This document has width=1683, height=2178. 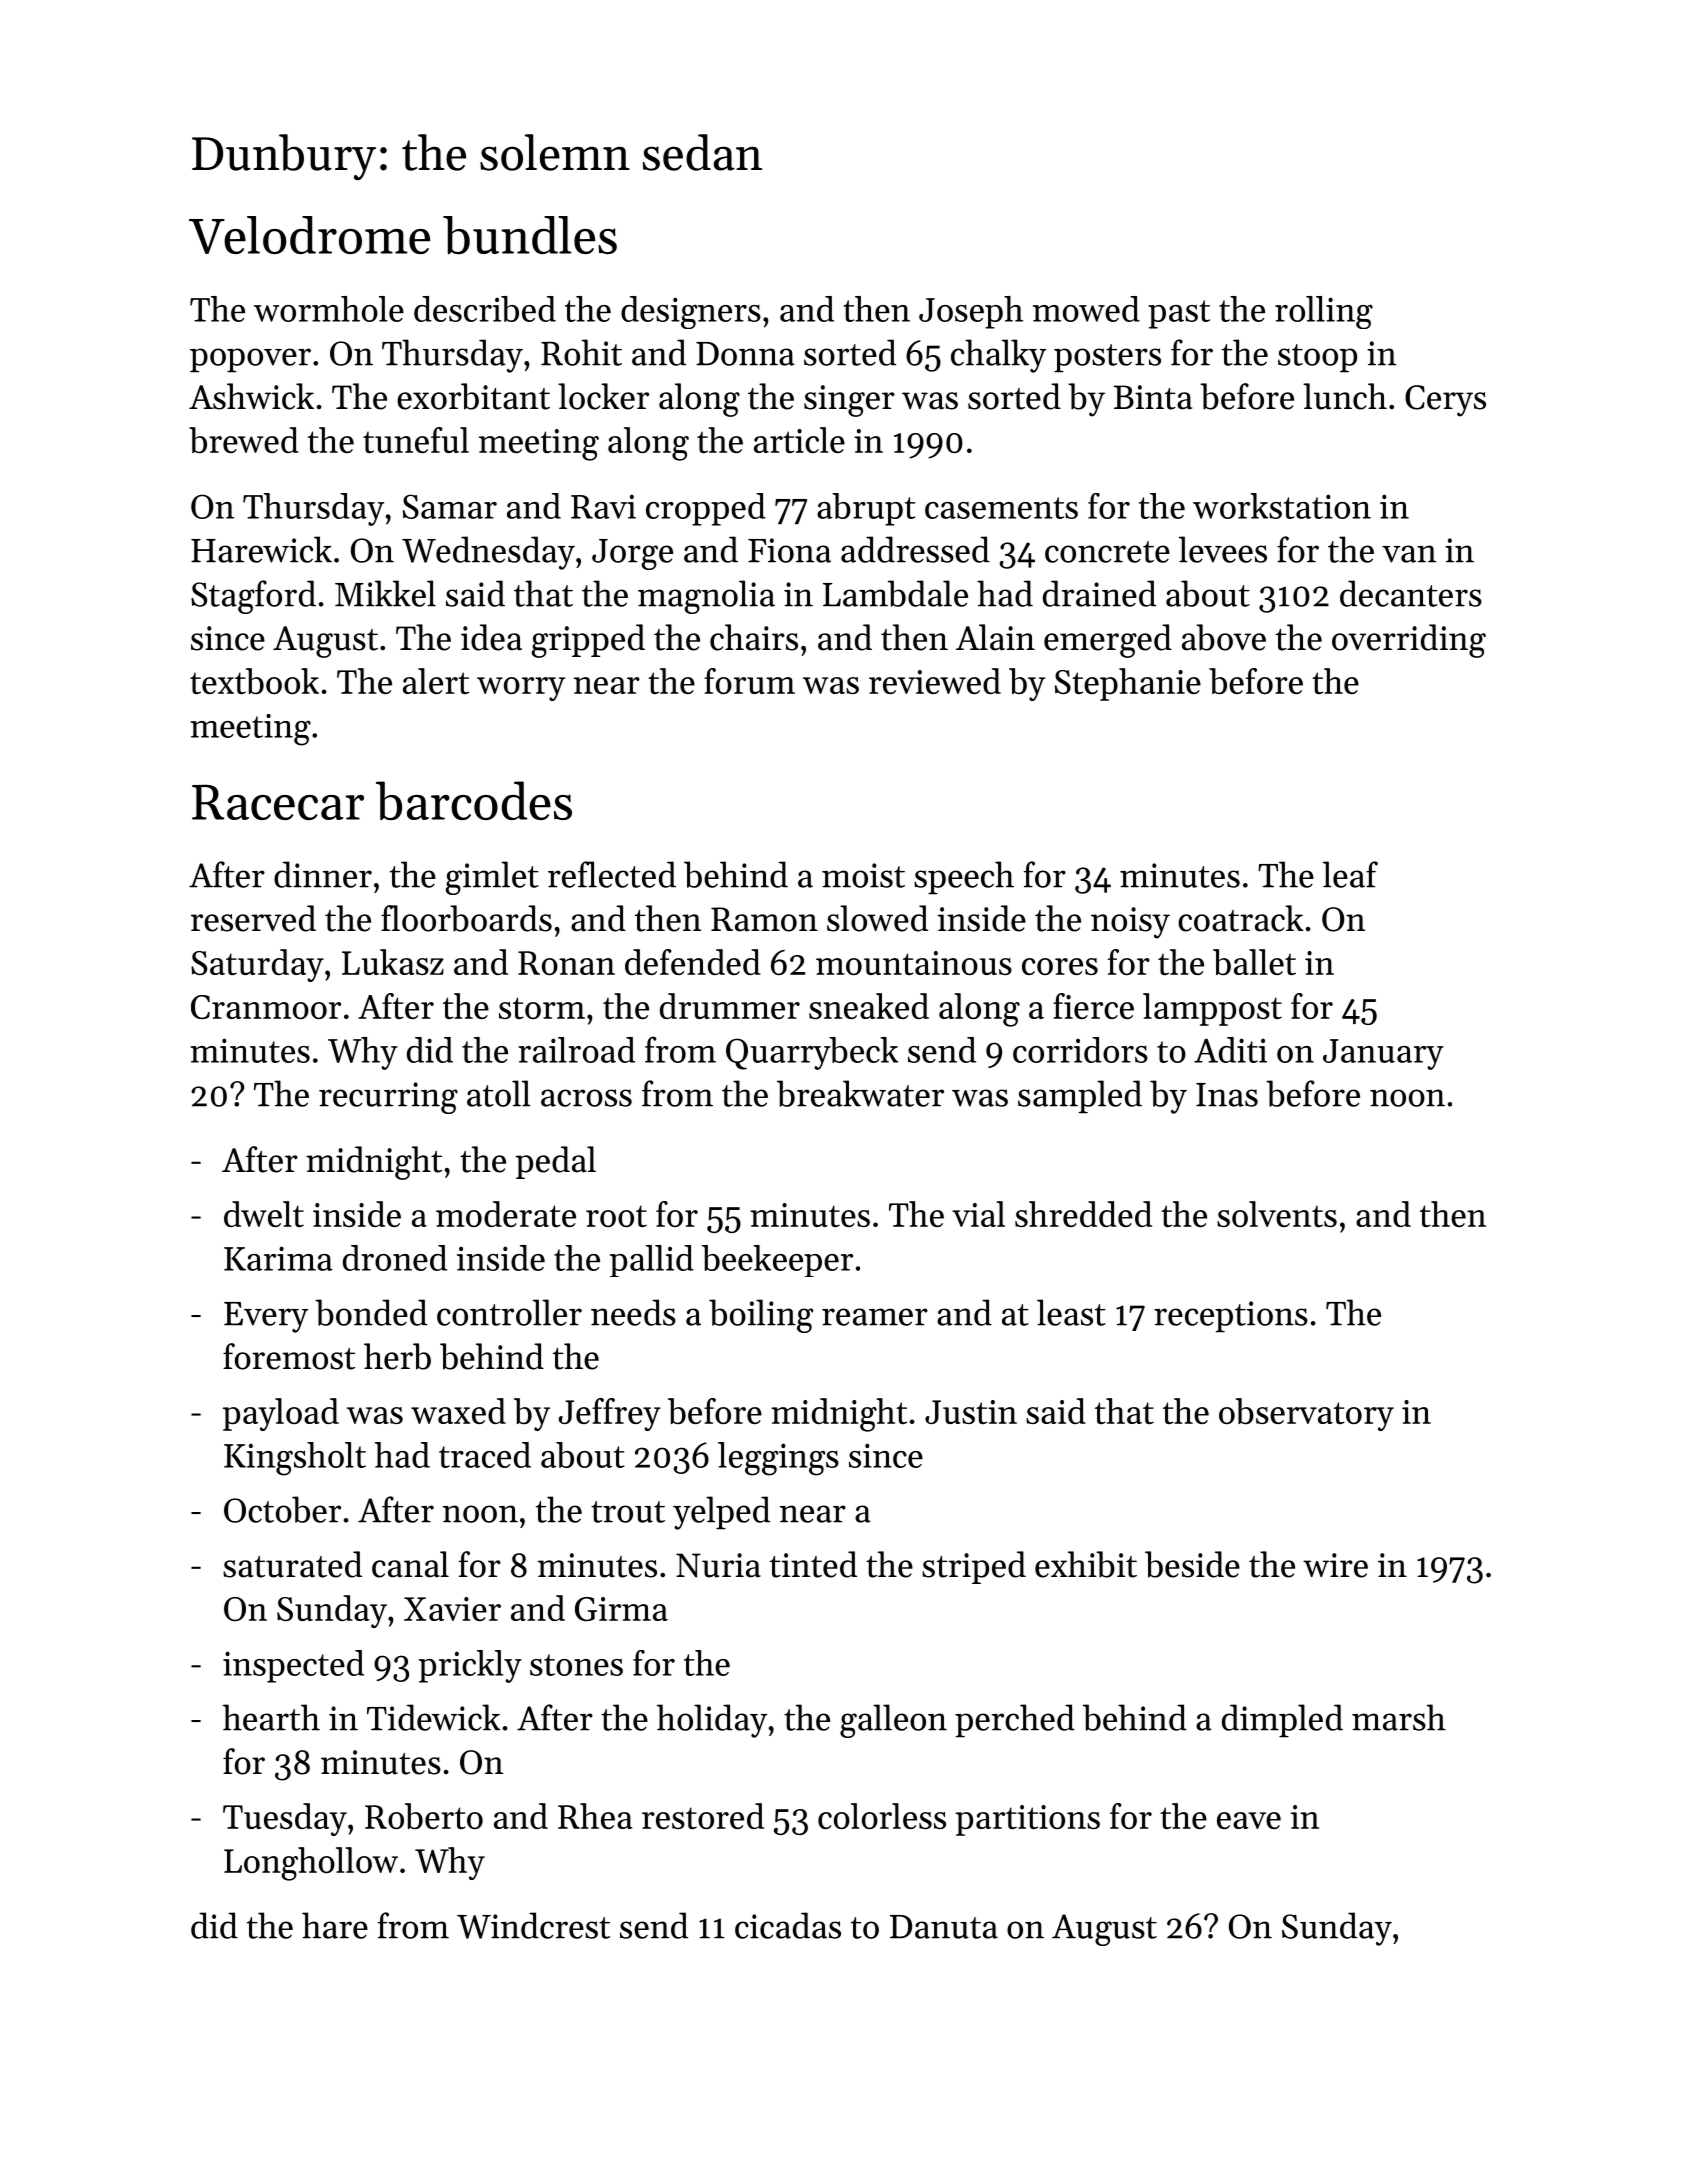 What do you see at coordinates (1083, 1214) in the document?
I see `shredded` at bounding box center [1083, 1214].
